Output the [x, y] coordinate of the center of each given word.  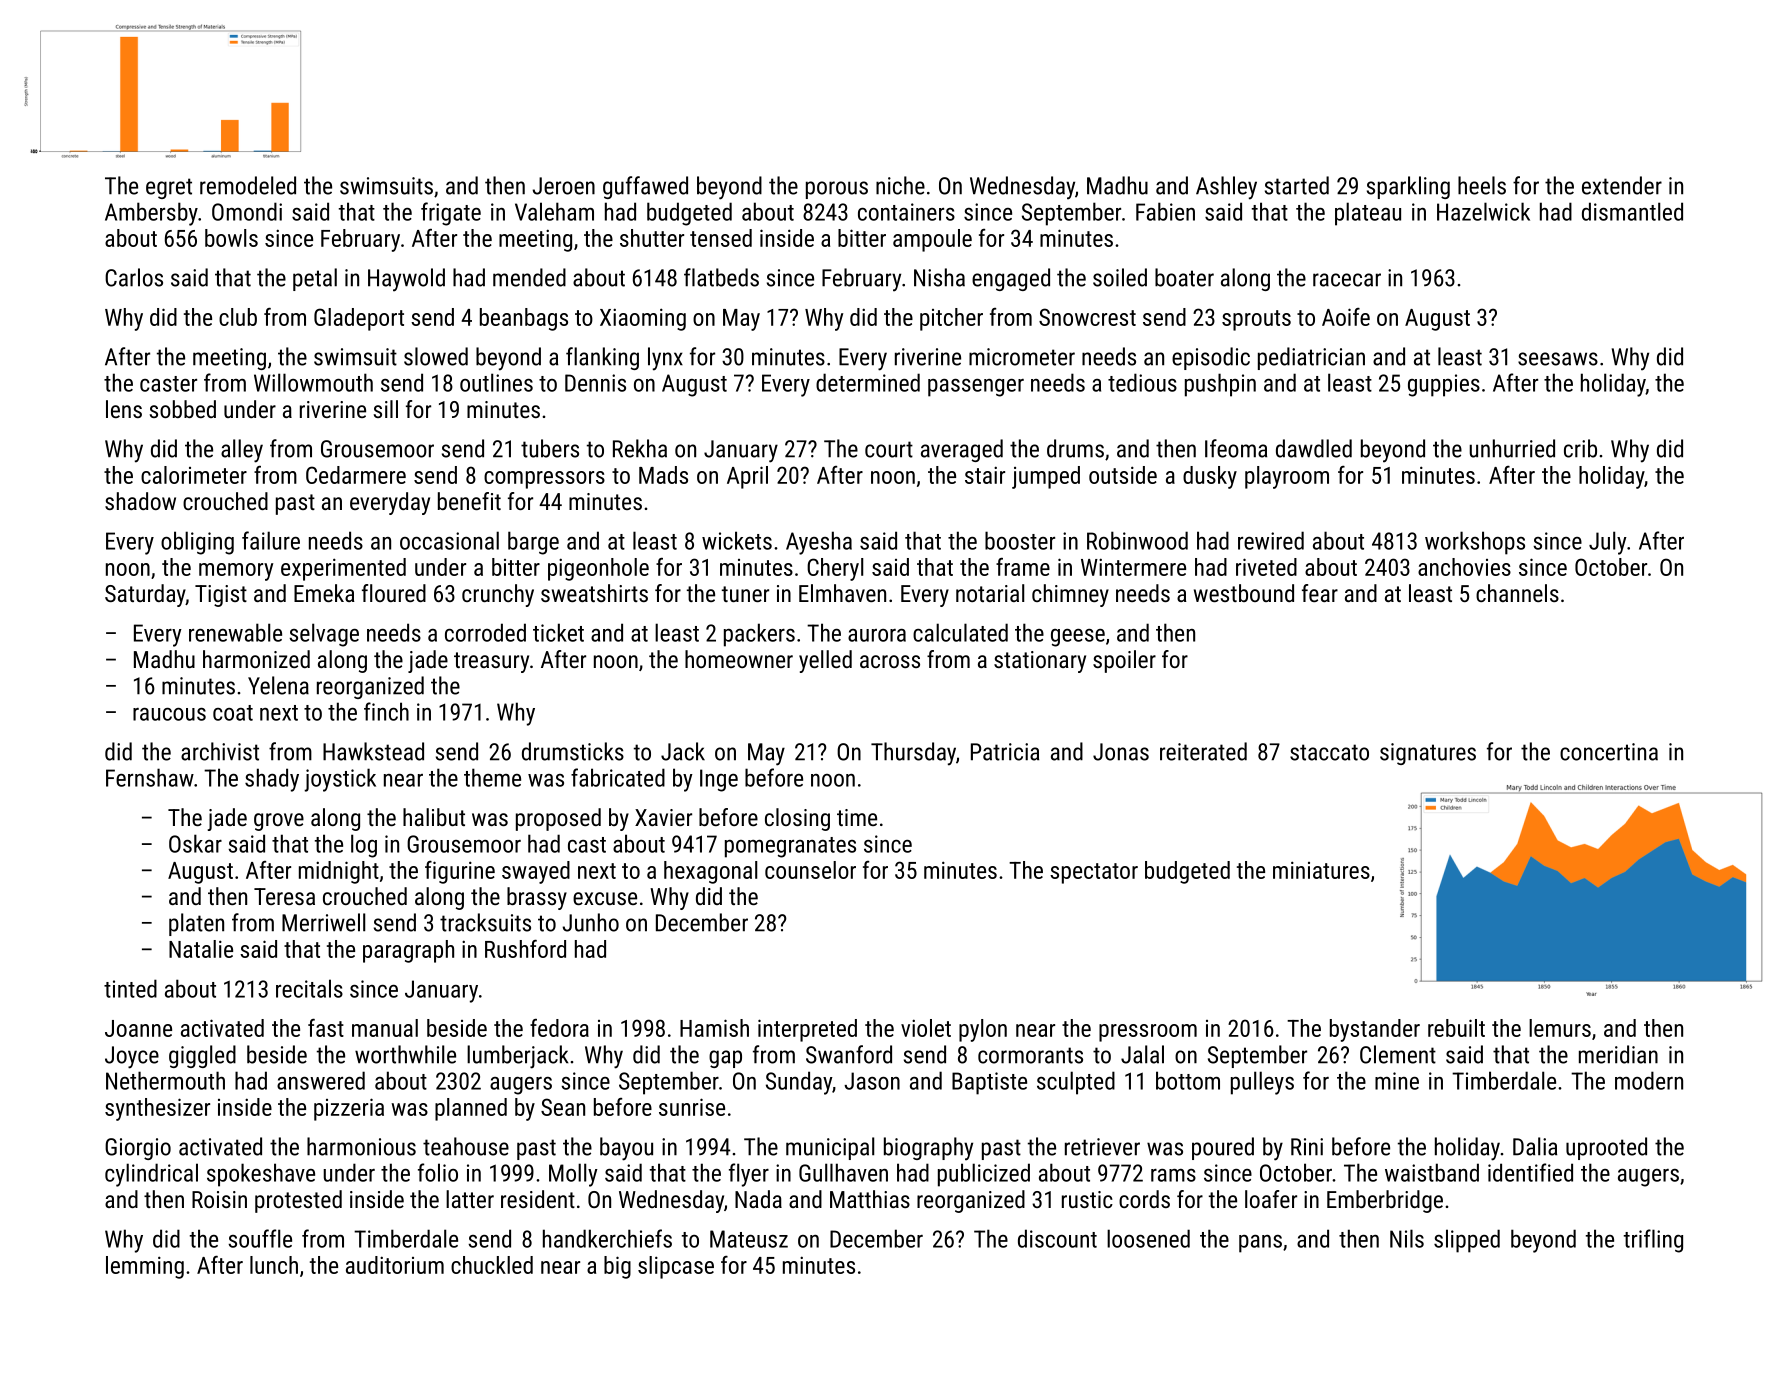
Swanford [849, 1054]
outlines [496, 382]
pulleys [1262, 1083]
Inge [719, 780]
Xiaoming [643, 319]
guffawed [645, 187]
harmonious [361, 1146]
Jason [872, 1081]
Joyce [132, 1057]
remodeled [248, 185]
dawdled [1314, 448]
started [1297, 185]
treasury [491, 662]
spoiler [1124, 661]
